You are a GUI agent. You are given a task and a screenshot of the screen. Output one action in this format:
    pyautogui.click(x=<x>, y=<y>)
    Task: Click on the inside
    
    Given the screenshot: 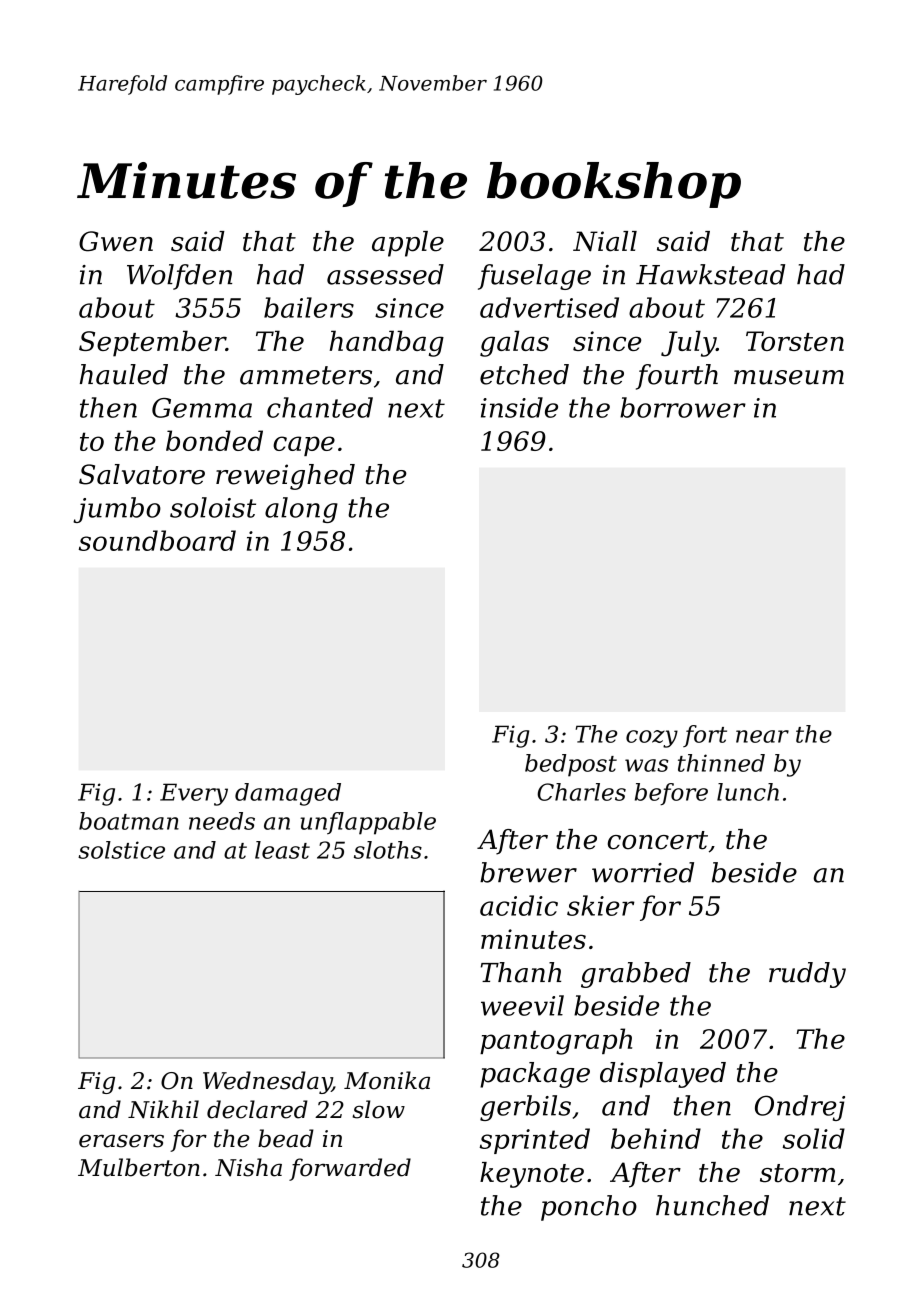 What is the action you would take?
    pyautogui.click(x=519, y=407)
